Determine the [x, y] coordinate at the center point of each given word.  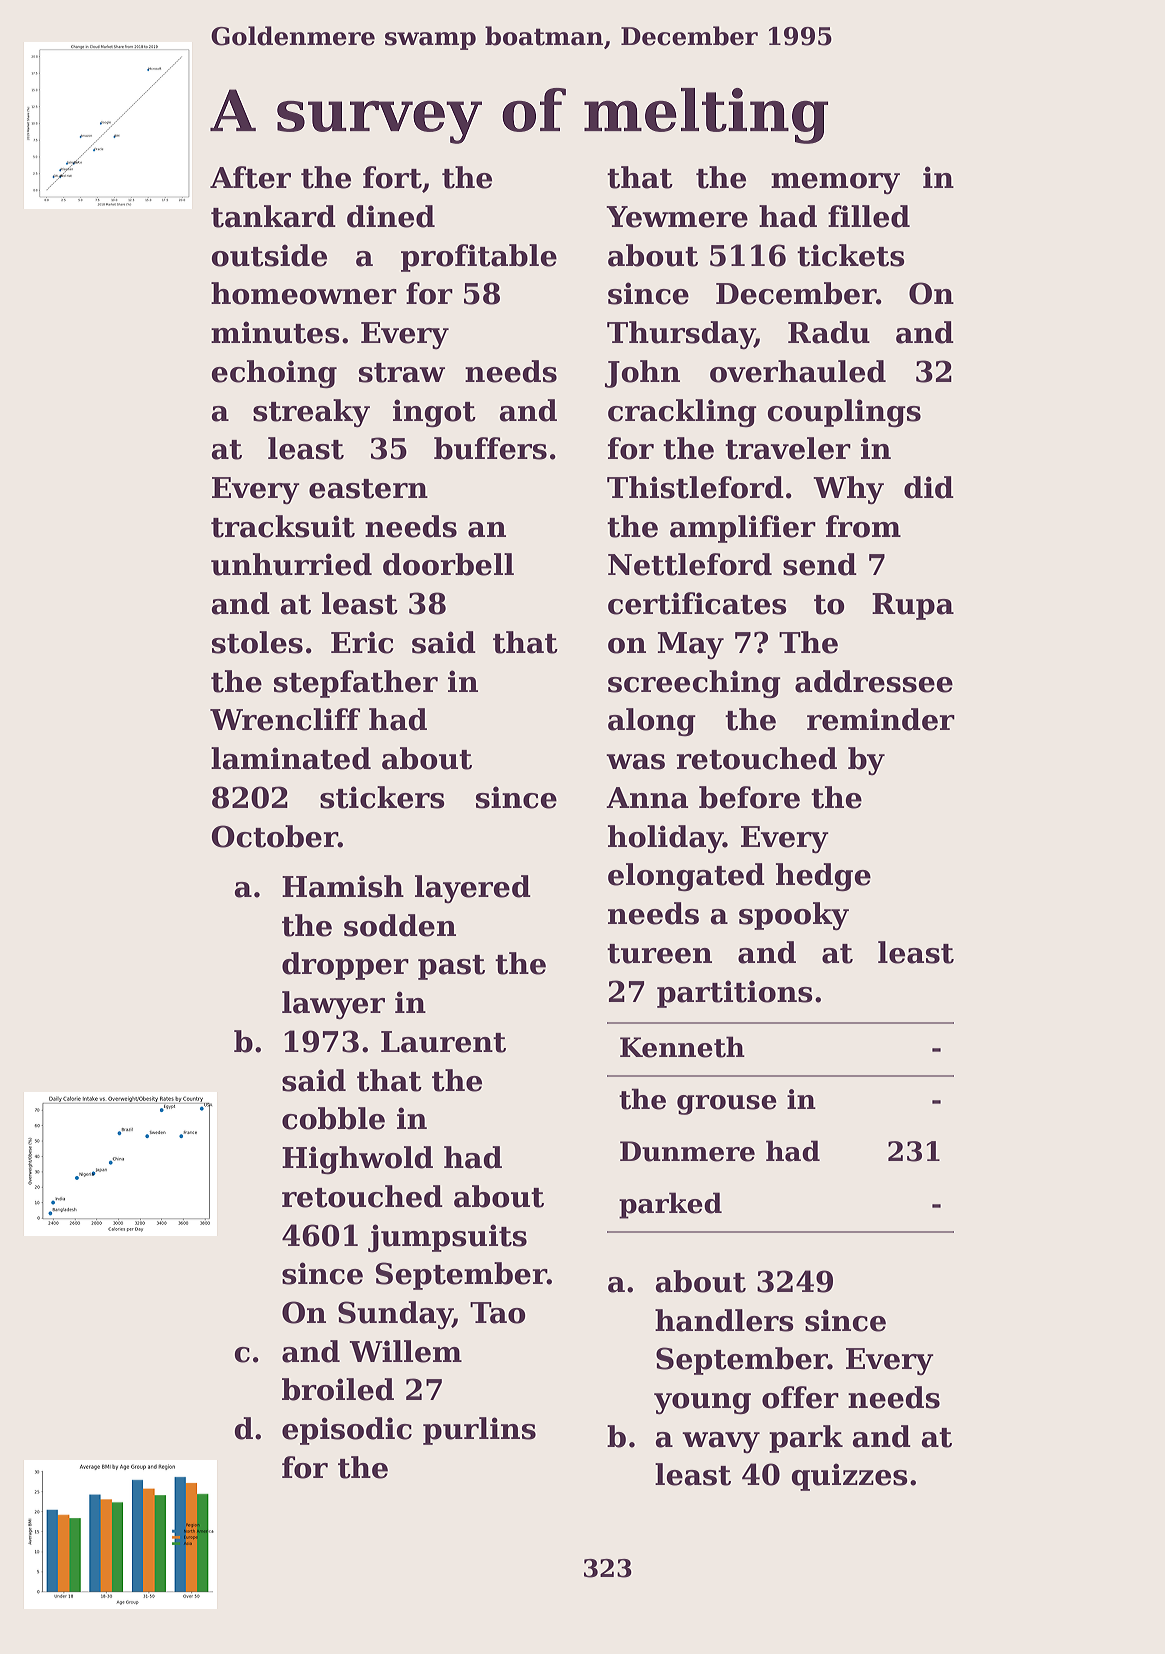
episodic [347, 1431]
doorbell [448, 564]
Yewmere [677, 217]
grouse [727, 1105]
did [929, 487]
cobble [333, 1118]
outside [269, 255]
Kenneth [682, 1047]
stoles [257, 642]
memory [835, 183]
